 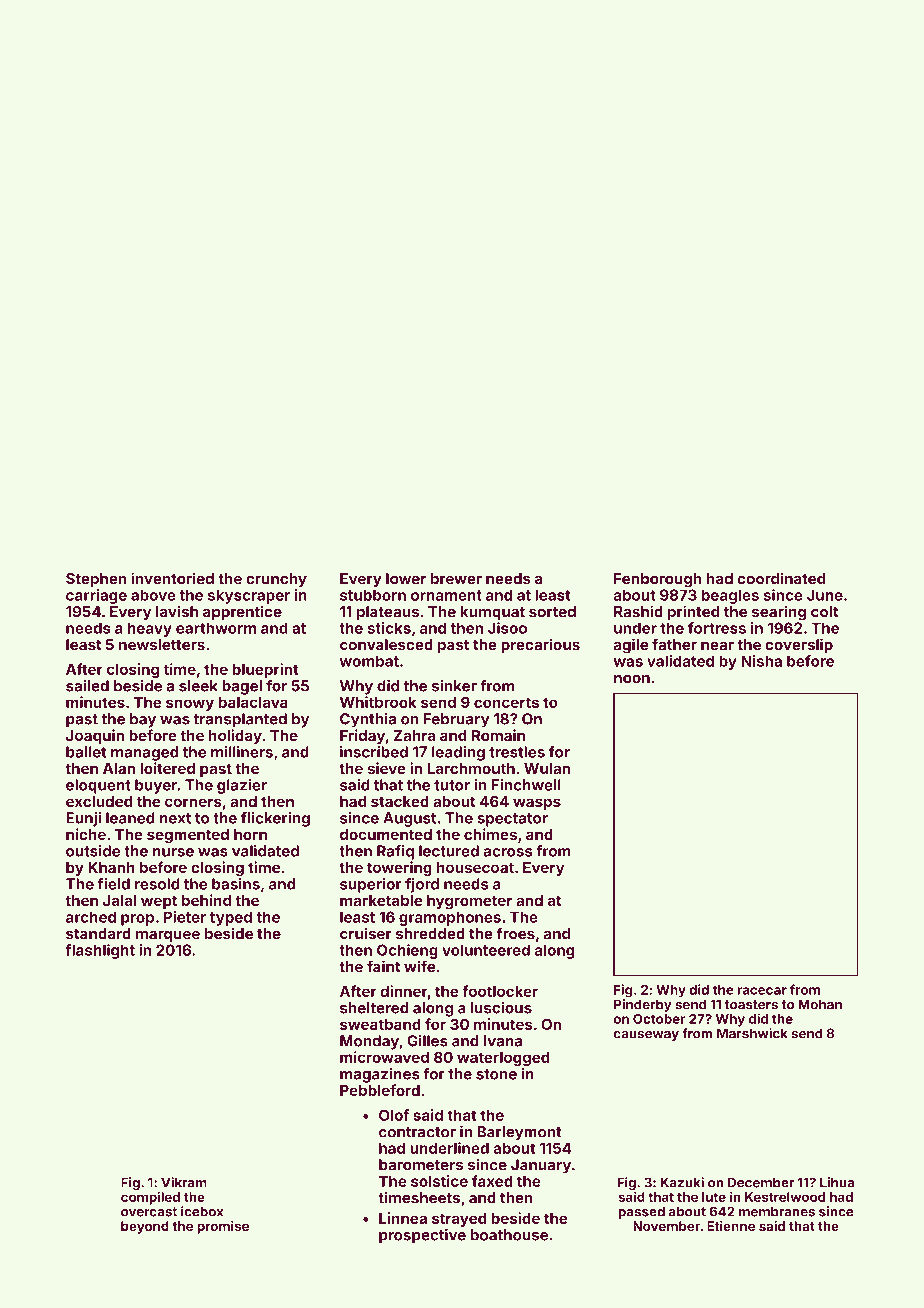 What do you see at coordinates (682, 1182) in the screenshot?
I see `Kazuki` at bounding box center [682, 1182].
